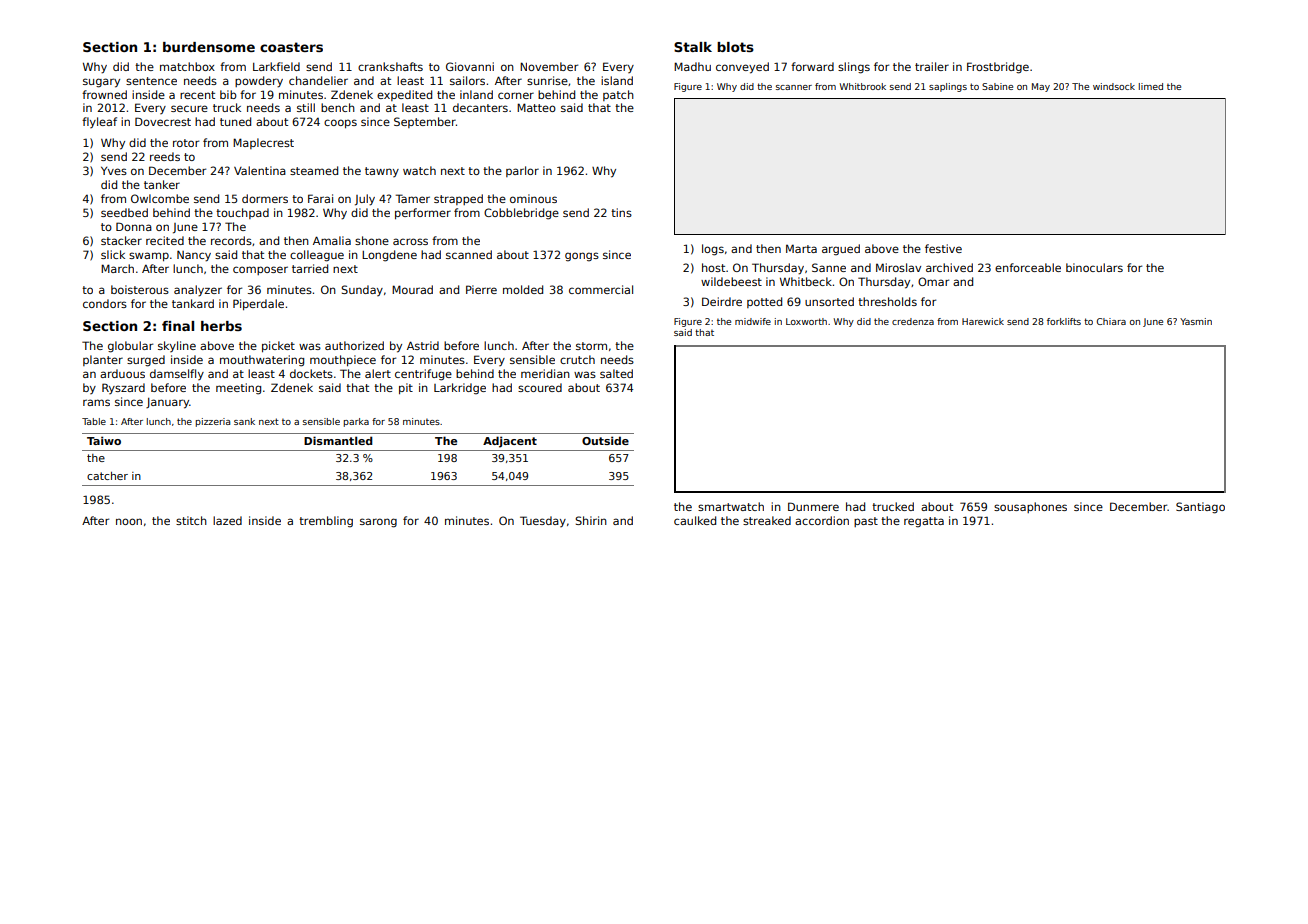 The height and width of the screenshot is (924, 1308). Describe the element at coordinates (695, 520) in the screenshot. I see `caulked` at that location.
